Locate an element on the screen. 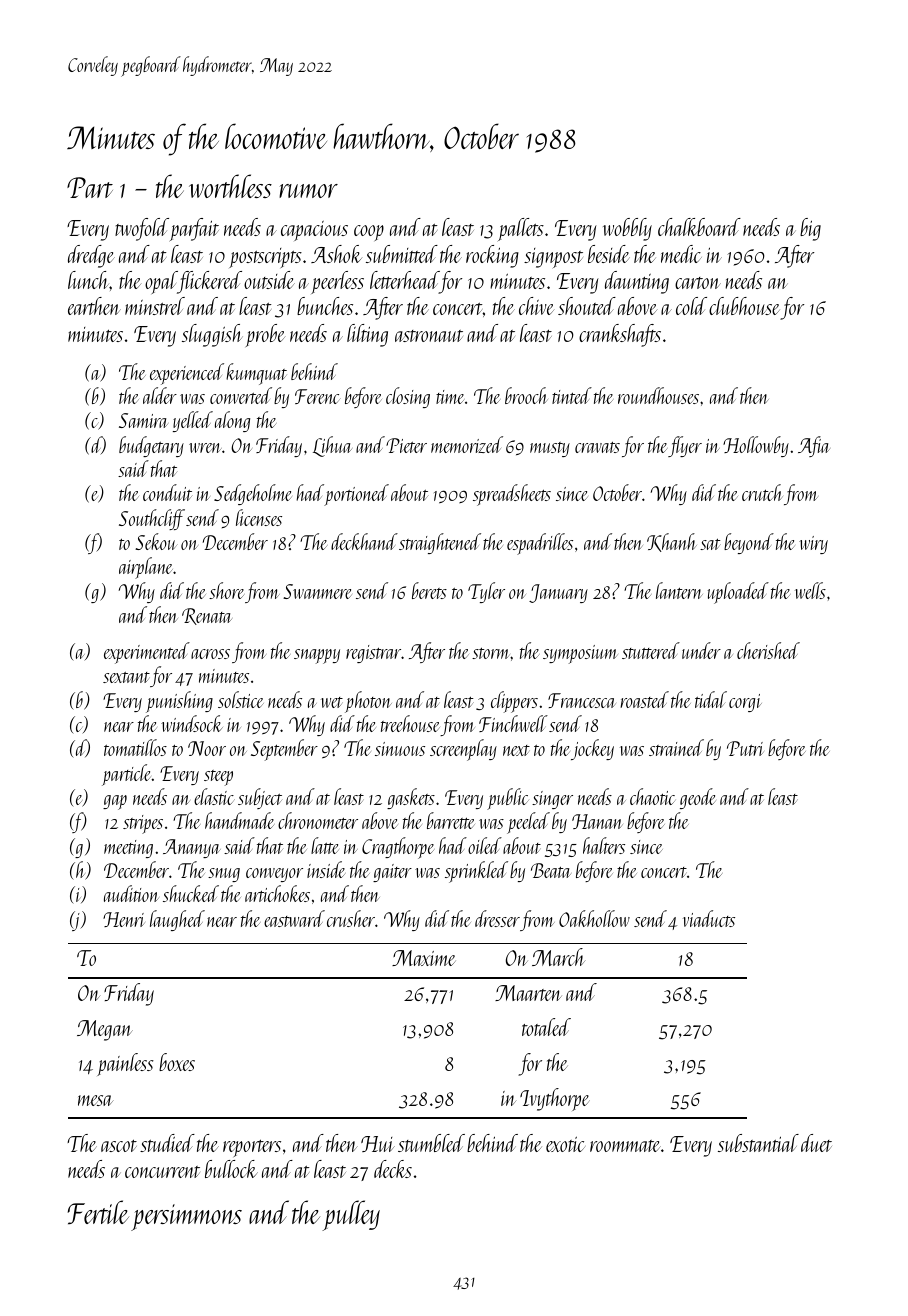 The image size is (908, 1316). lantern is located at coordinates (679, 590).
